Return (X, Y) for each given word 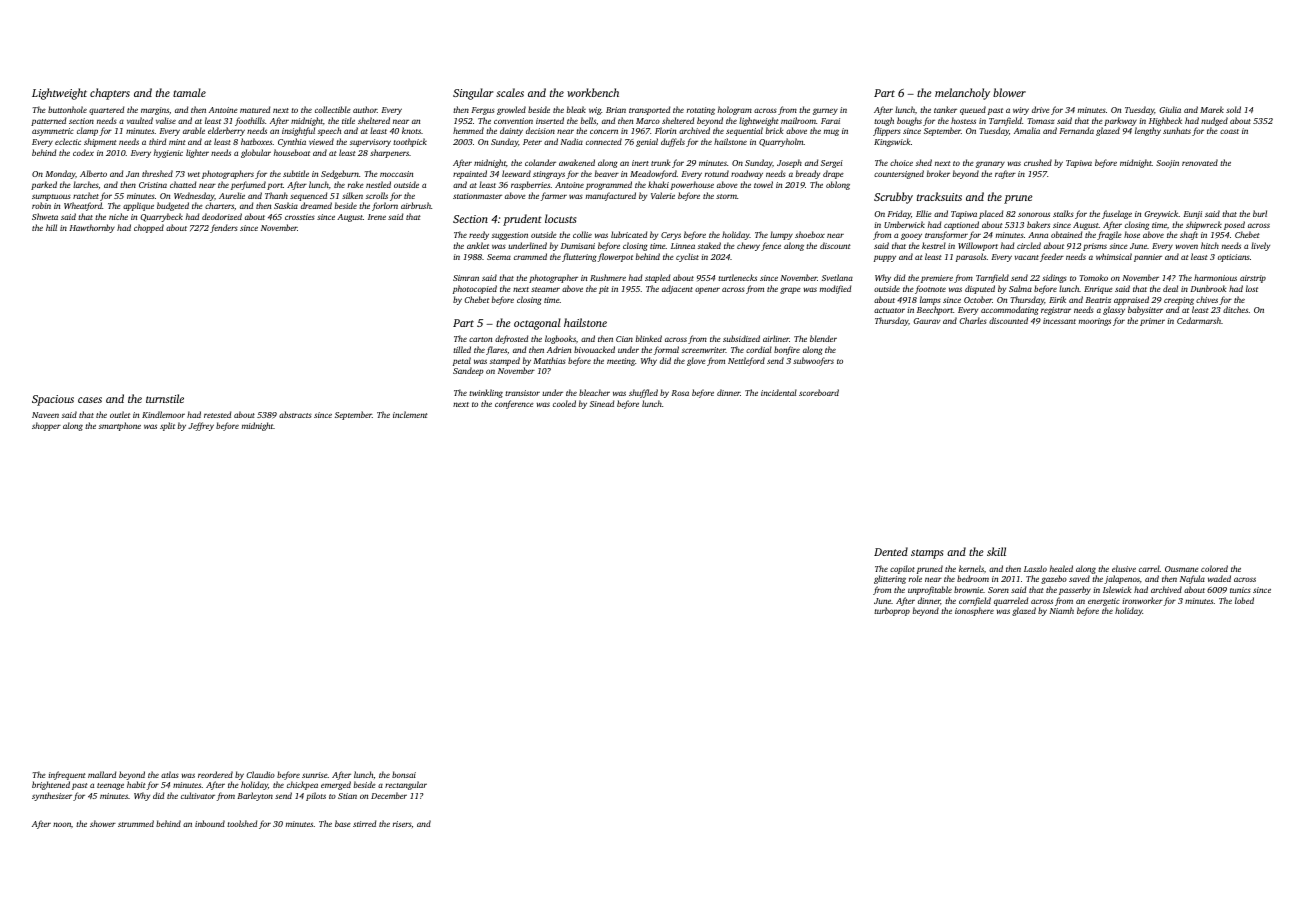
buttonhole (67, 109)
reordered (215, 774)
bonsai (404, 774)
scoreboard (819, 392)
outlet (120, 414)
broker (938, 173)
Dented (891, 551)
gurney (825, 111)
